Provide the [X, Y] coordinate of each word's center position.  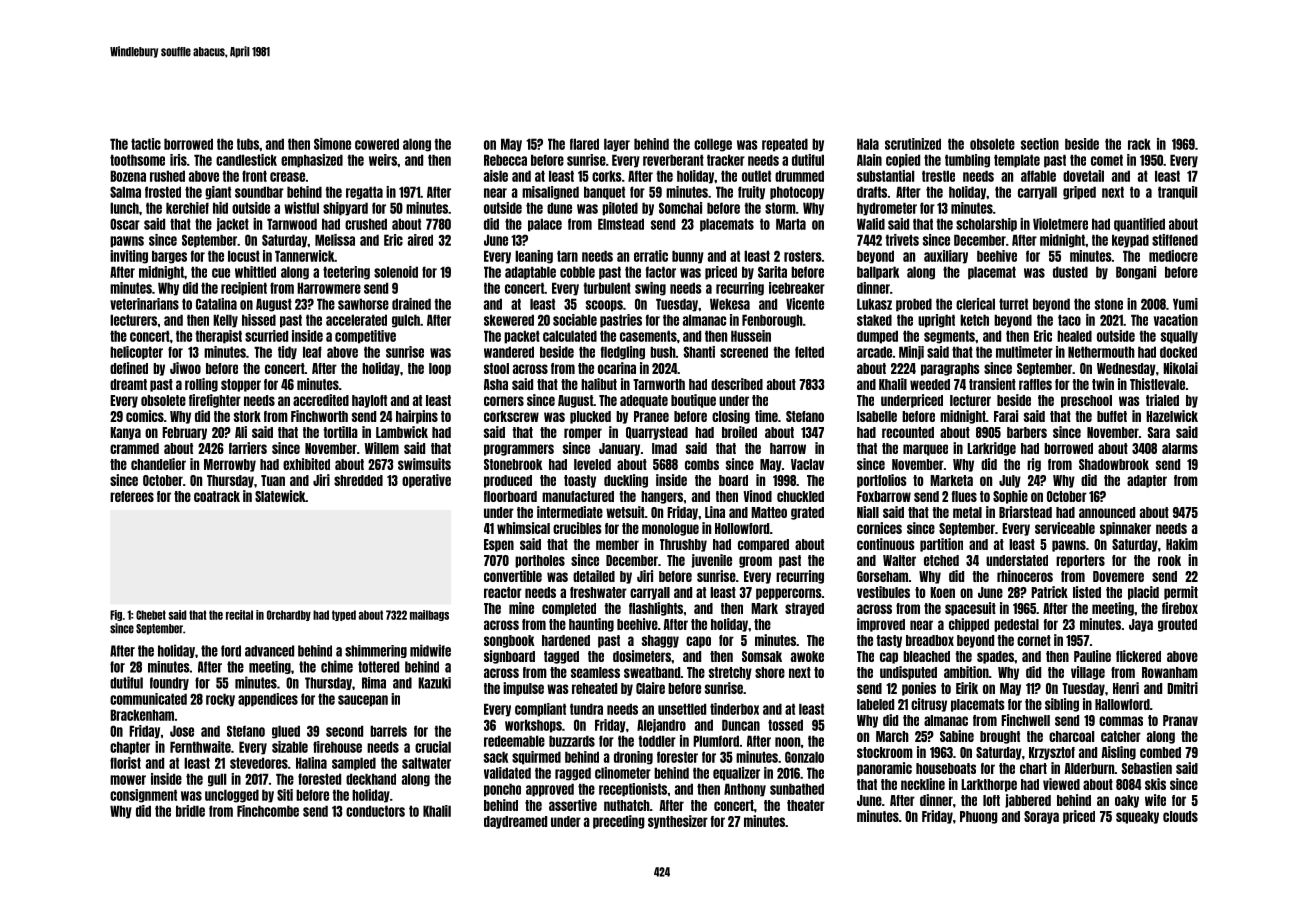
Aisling [1118, 753]
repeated [785, 145]
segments [949, 337]
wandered [509, 352]
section [1040, 144]
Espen [499, 545]
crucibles [577, 528]
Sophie [1010, 497]
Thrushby [683, 545]
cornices [879, 528]
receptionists [633, 790]
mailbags [429, 615]
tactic [146, 144]
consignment [143, 796]
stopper [241, 385]
